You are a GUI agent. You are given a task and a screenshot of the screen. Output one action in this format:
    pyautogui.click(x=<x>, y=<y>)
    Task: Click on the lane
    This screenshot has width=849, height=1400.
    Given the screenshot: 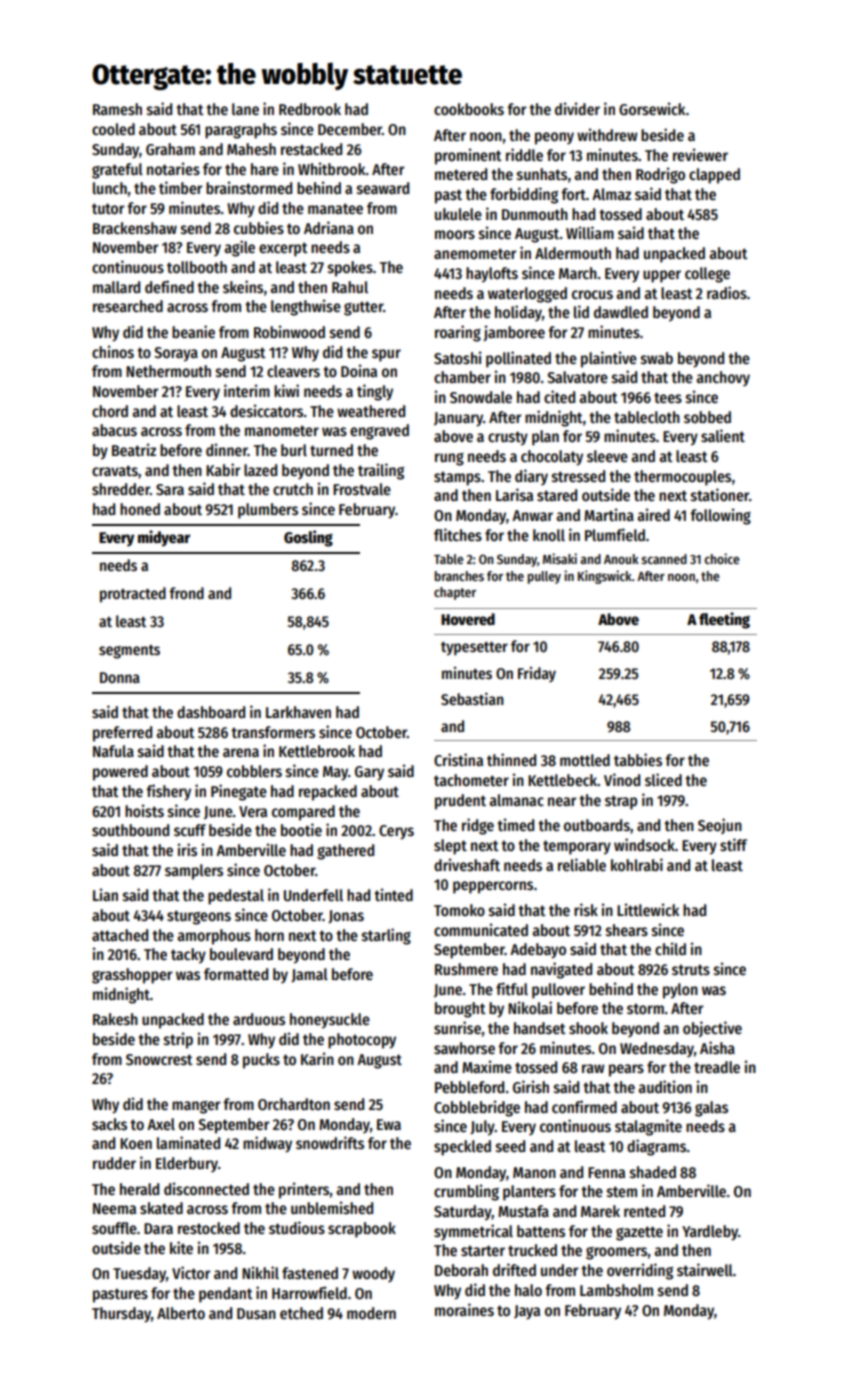 What is the action you would take?
    pyautogui.click(x=245, y=109)
